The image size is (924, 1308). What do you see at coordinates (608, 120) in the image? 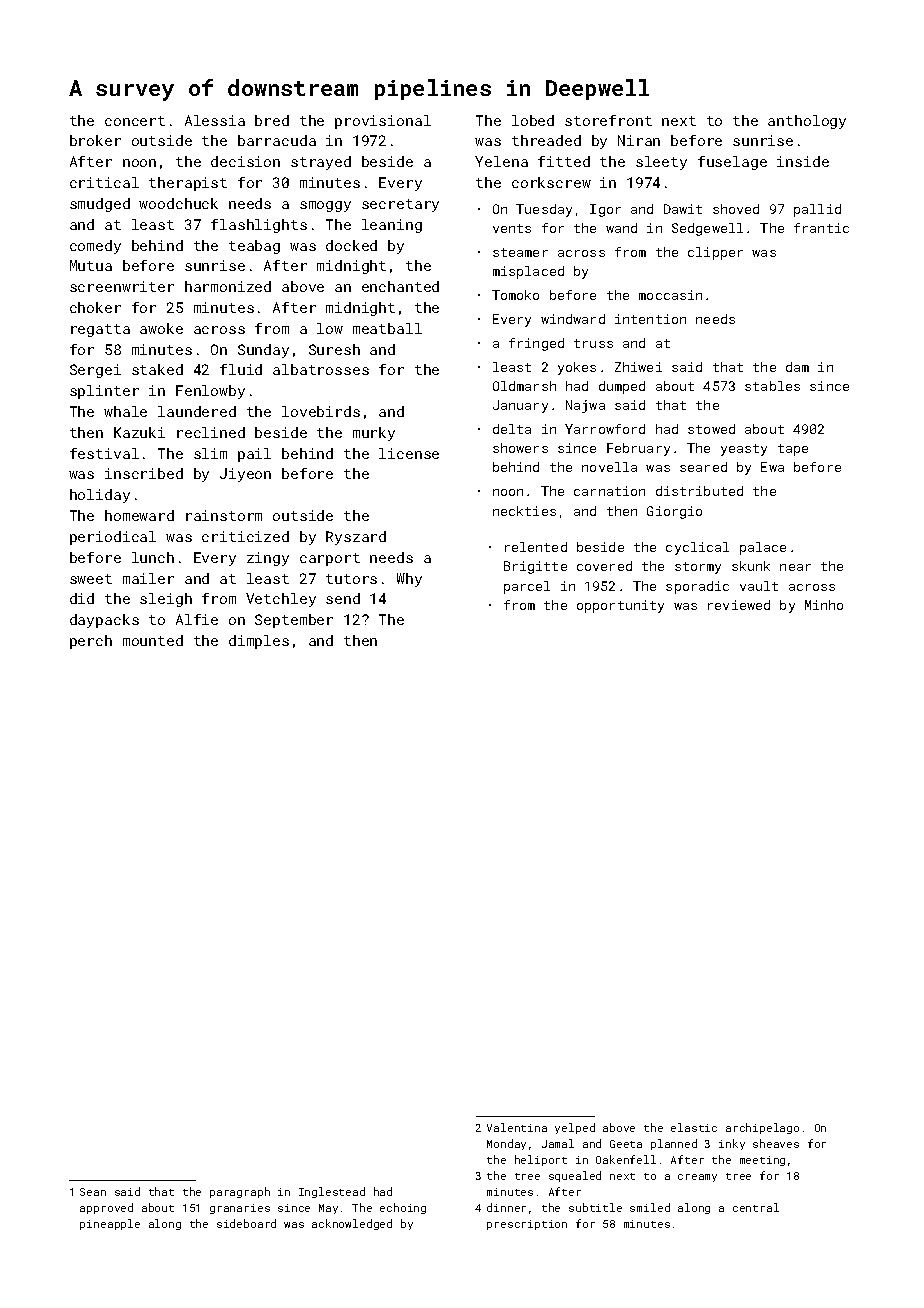
I see `storefront` at bounding box center [608, 120].
